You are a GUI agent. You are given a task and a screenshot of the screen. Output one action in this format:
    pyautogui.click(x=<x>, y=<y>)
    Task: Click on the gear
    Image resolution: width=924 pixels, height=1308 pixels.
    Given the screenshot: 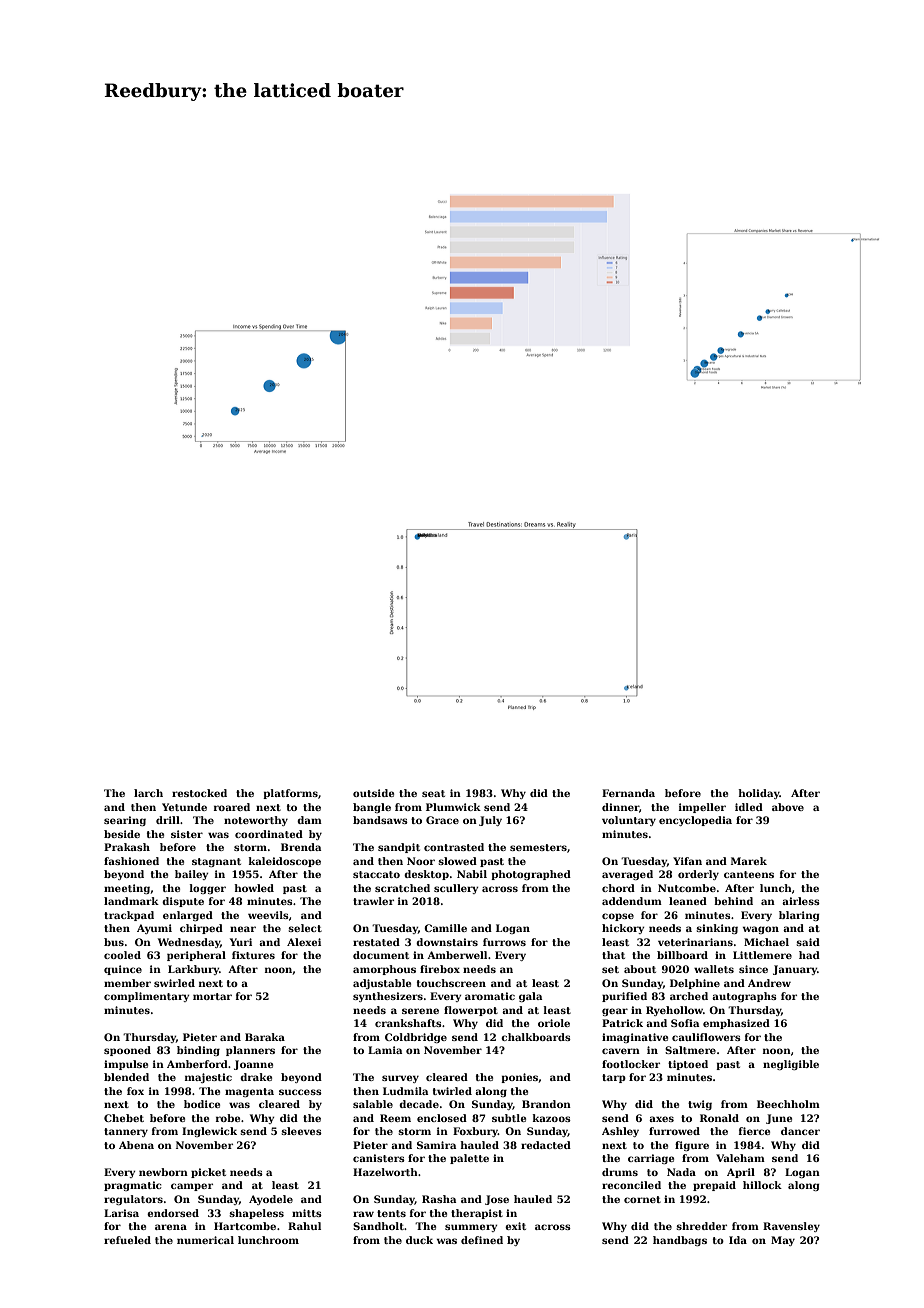 What is the action you would take?
    pyautogui.click(x=615, y=1012)
